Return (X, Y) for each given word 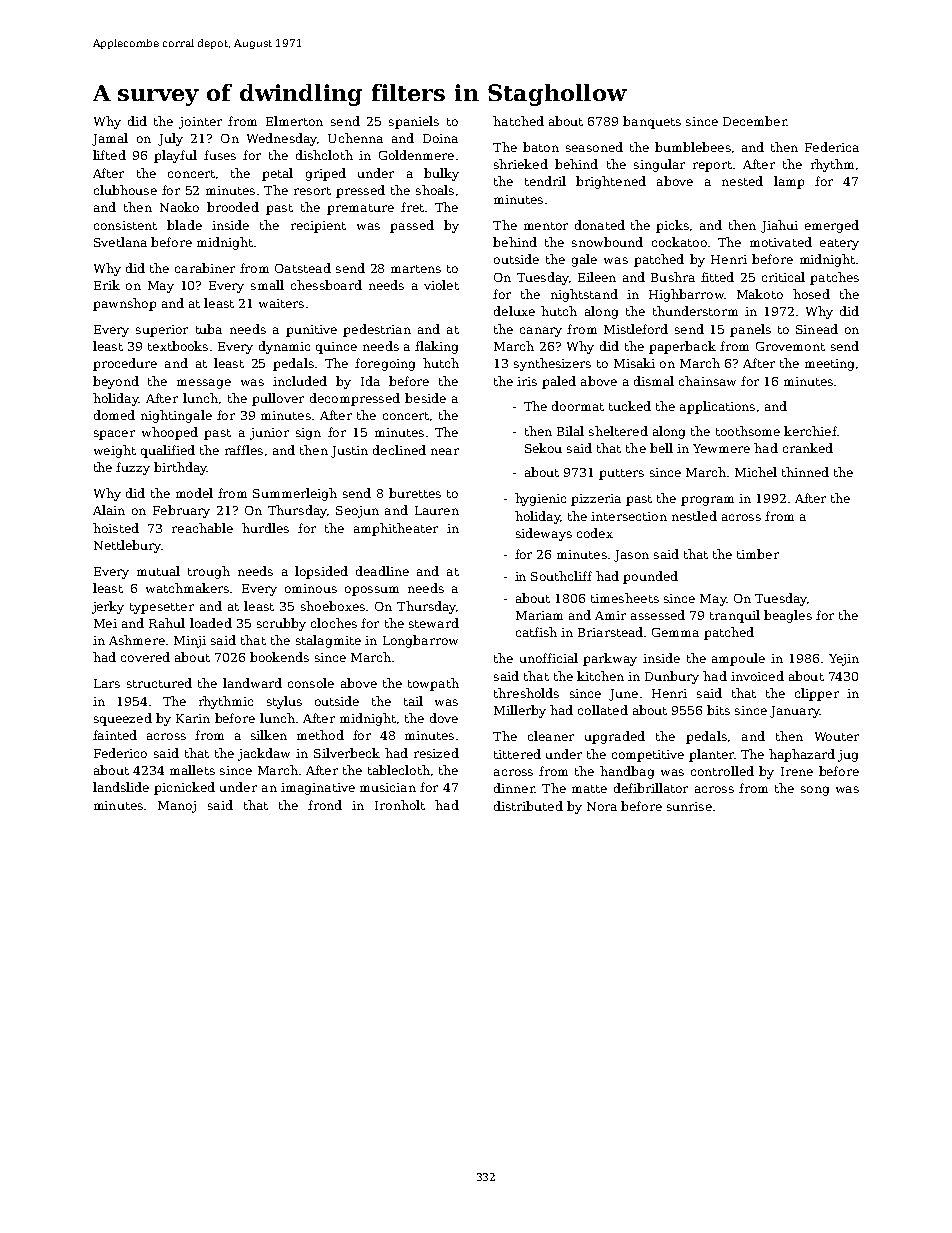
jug (848, 756)
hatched (518, 121)
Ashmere (137, 640)
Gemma (675, 632)
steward (434, 623)
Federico (120, 753)
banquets (652, 122)
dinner (514, 788)
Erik (107, 285)
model (194, 493)
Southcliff (561, 576)
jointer (200, 123)
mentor (546, 226)
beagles (788, 616)
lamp (789, 182)
